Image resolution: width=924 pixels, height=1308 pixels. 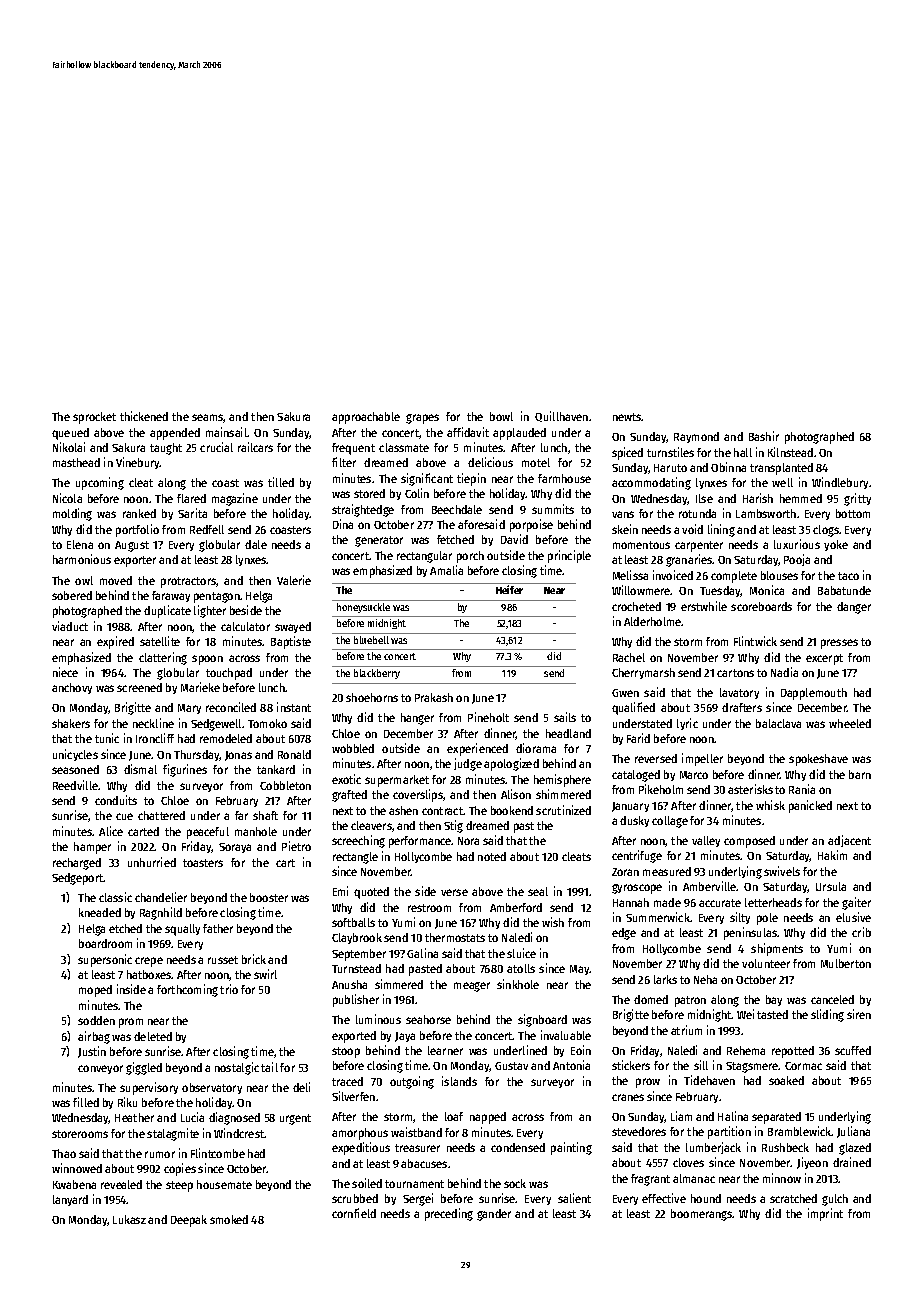 What do you see at coordinates (427, 479) in the image?
I see `significant` at bounding box center [427, 479].
